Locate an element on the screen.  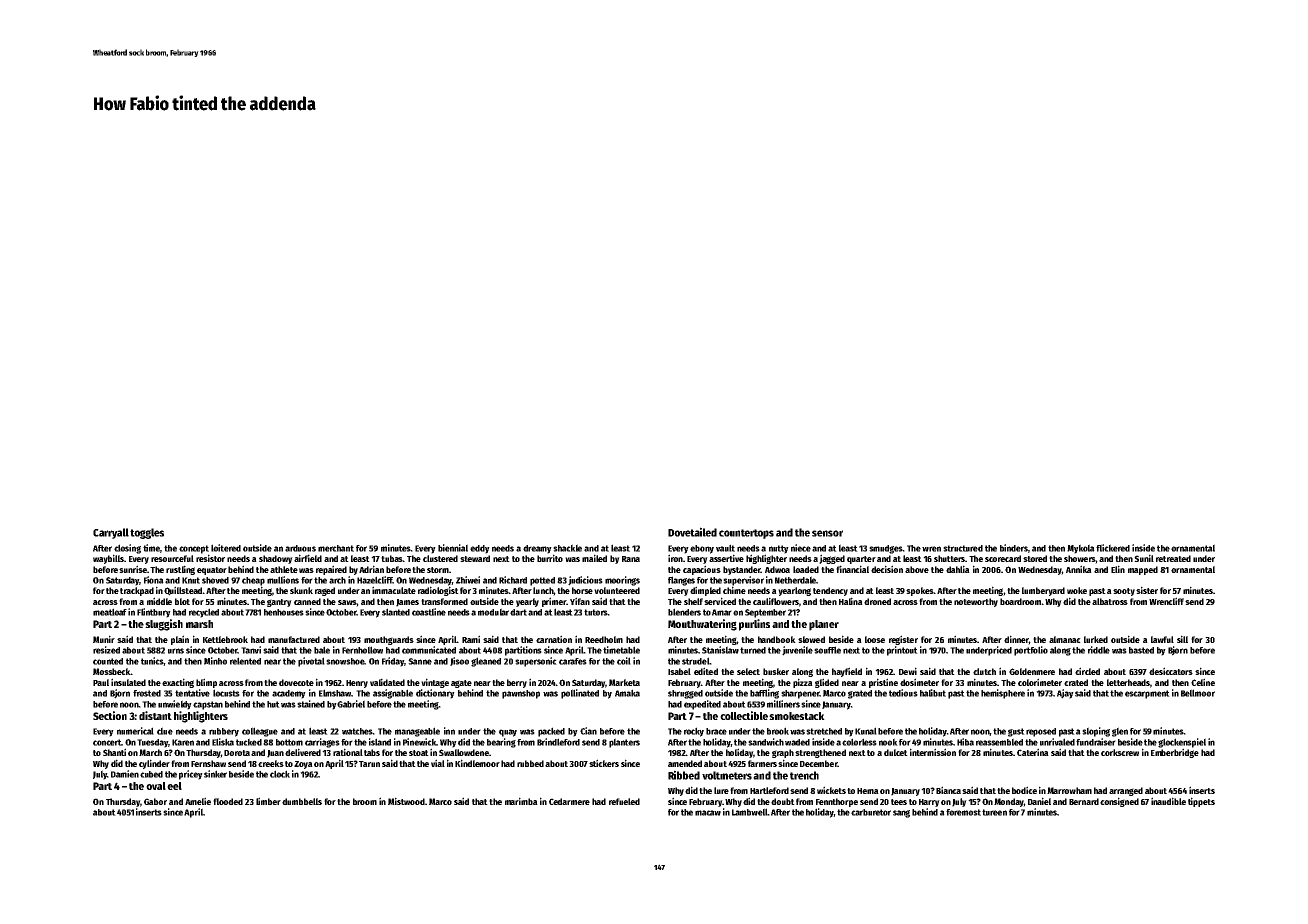
resistor is located at coordinates (210, 558).
